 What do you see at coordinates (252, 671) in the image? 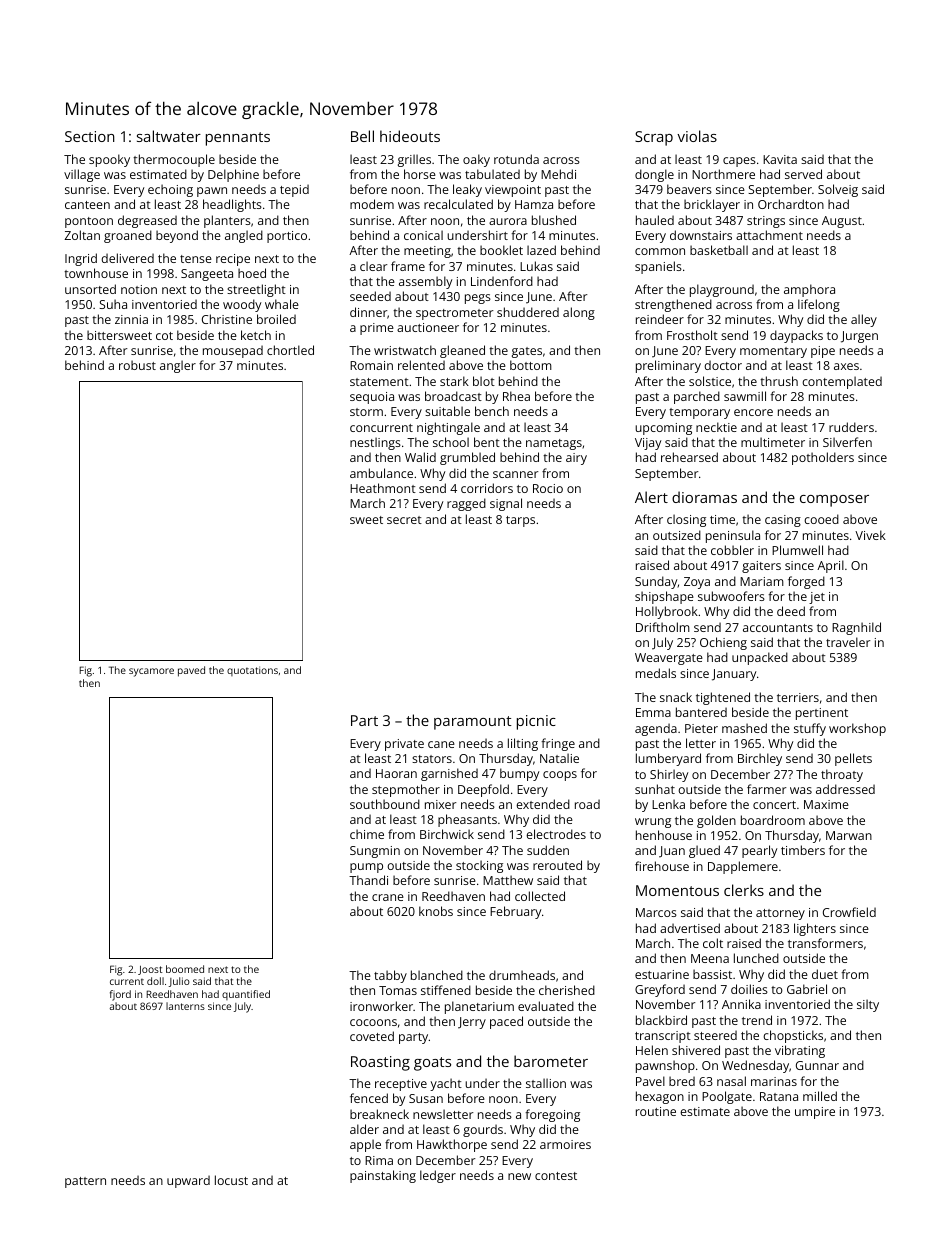
I see `quotations` at bounding box center [252, 671].
